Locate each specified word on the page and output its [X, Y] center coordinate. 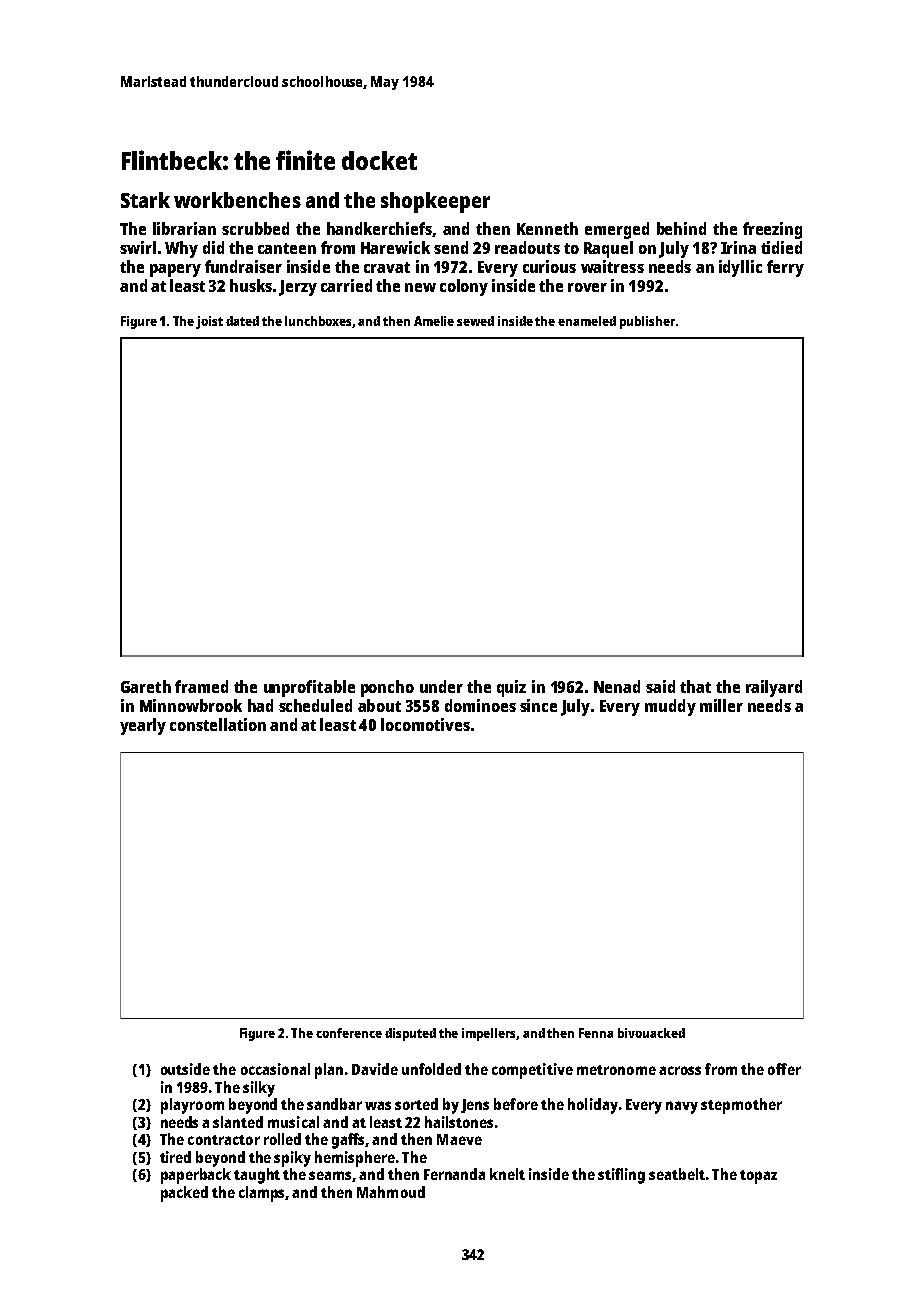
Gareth [146, 686]
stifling [621, 1176]
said [660, 686]
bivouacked [651, 1033]
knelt [507, 1174]
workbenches [237, 200]
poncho [387, 688]
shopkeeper [435, 202]
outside [185, 1069]
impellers [489, 1034]
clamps [262, 1194]
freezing [772, 230]
